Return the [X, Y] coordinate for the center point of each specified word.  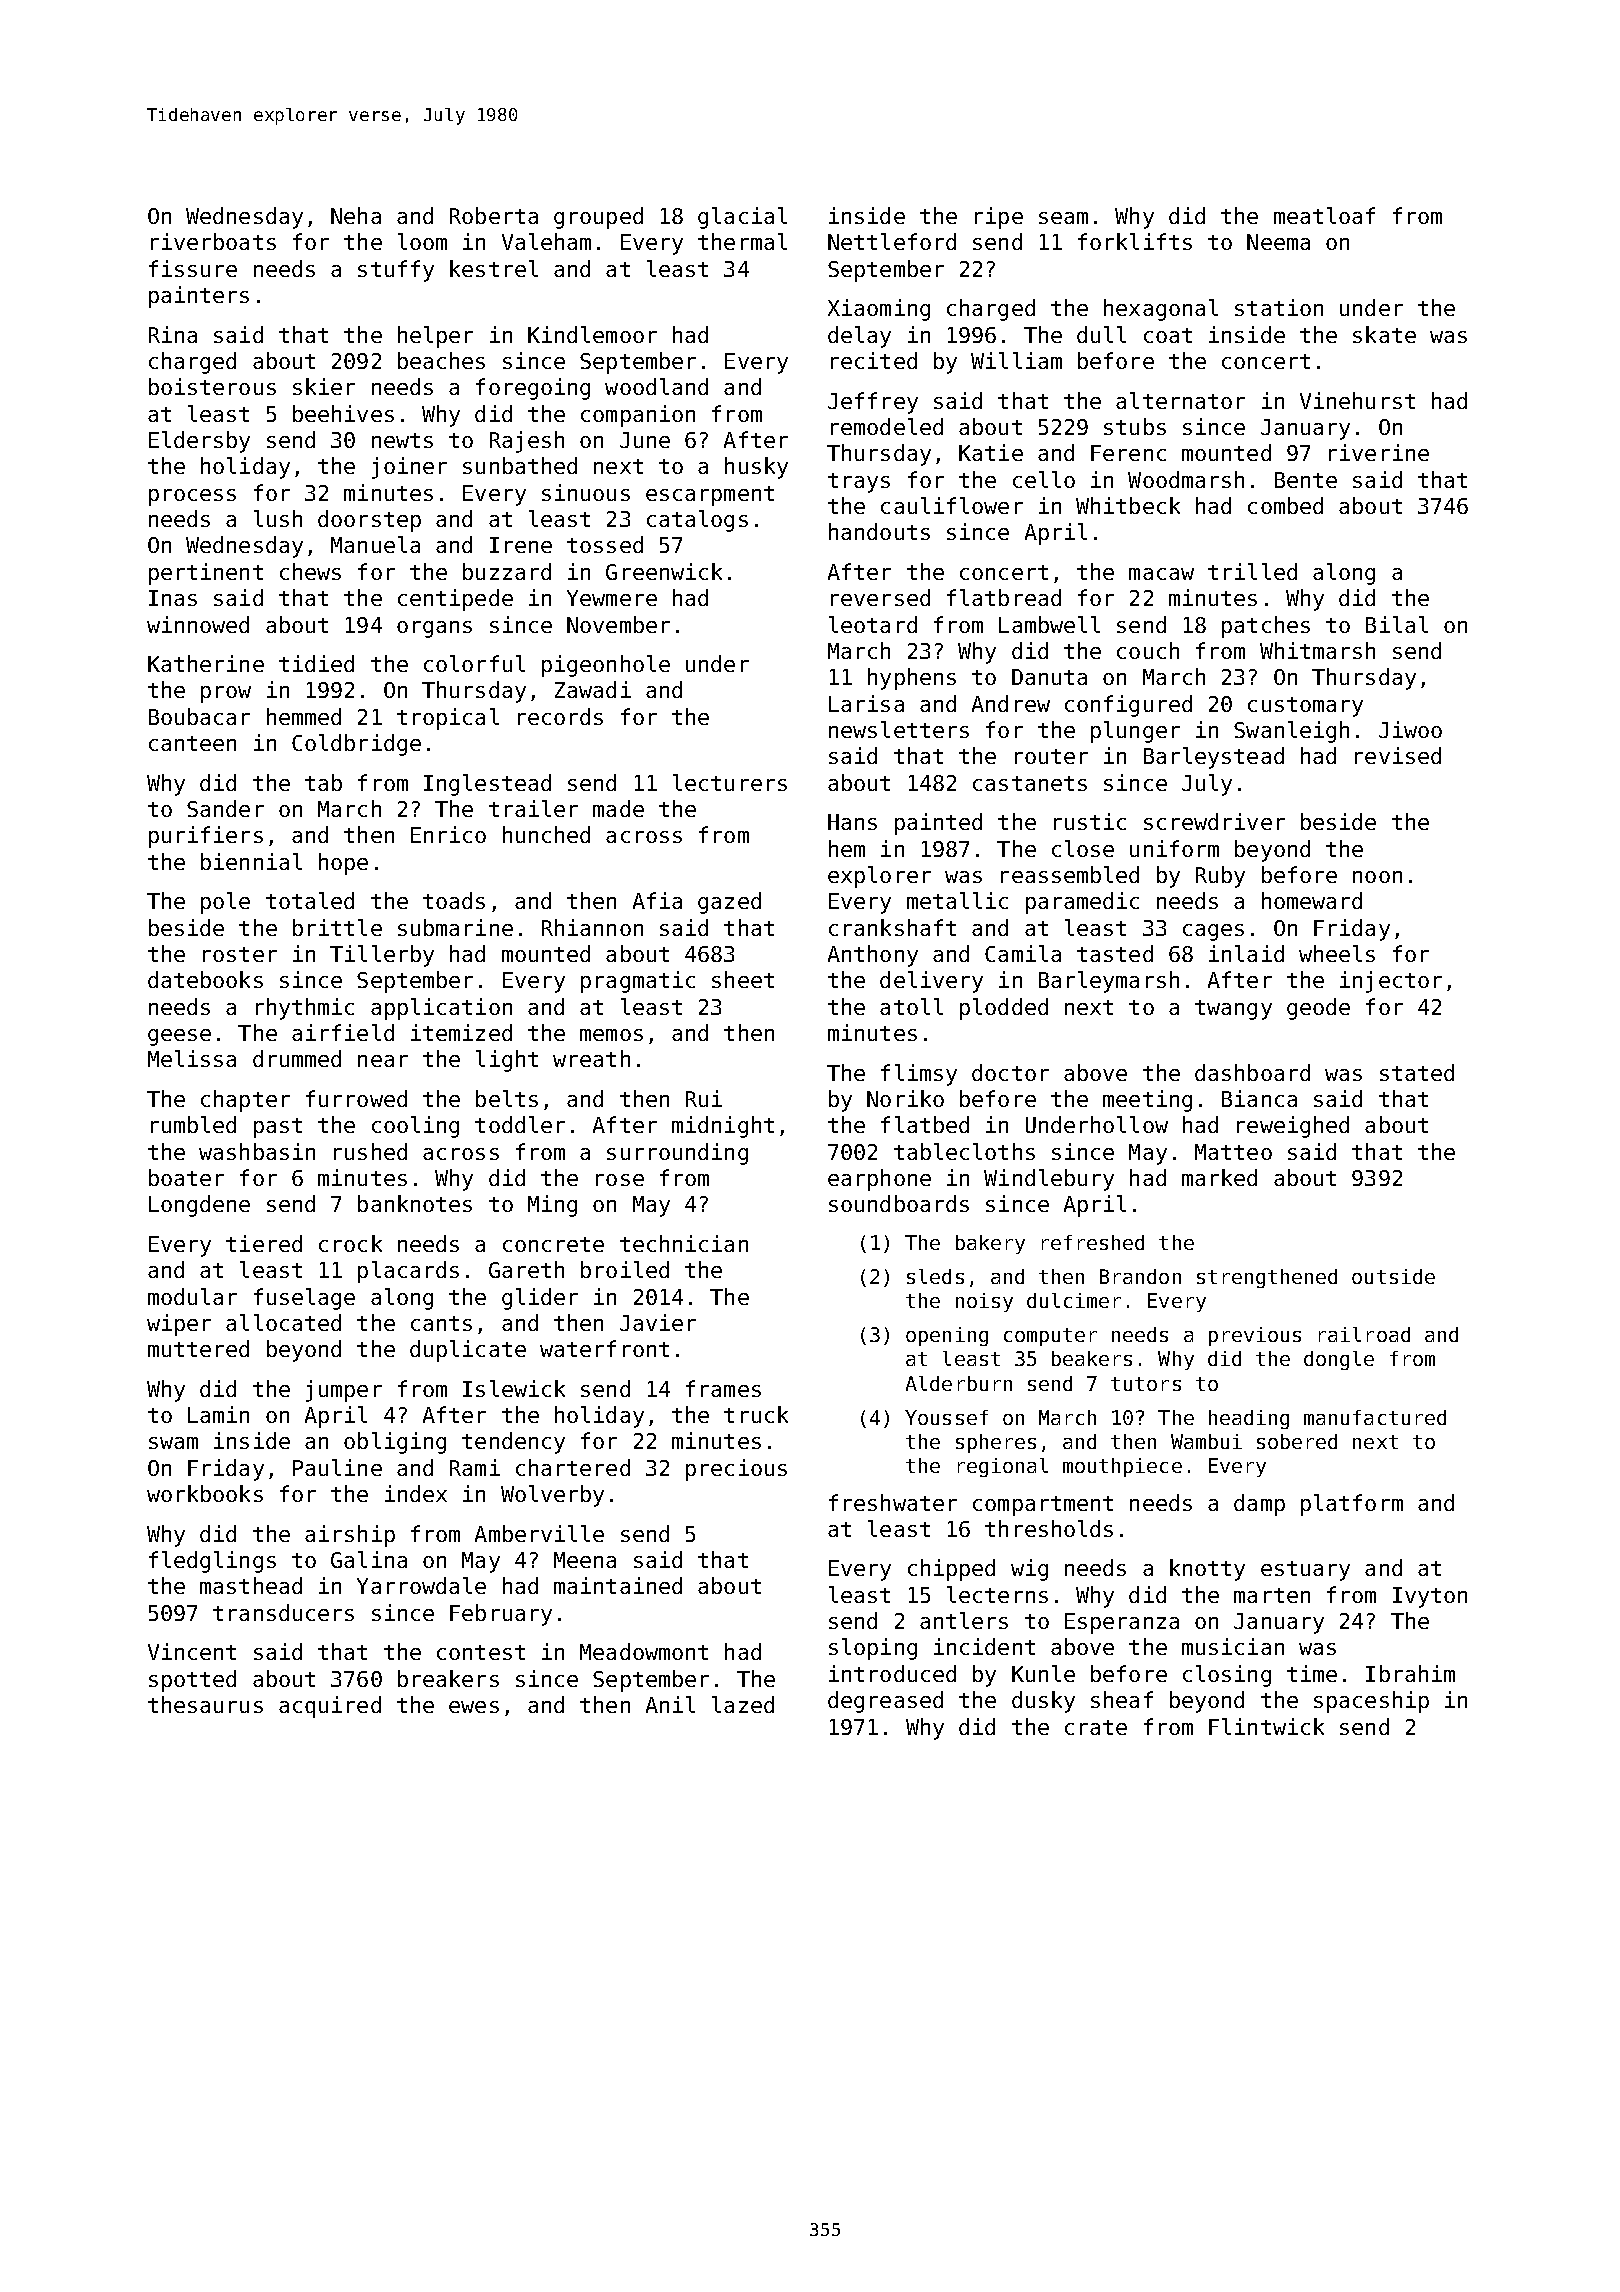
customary [1305, 707]
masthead [251, 1585]
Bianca [1259, 1098]
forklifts [1135, 241]
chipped [951, 1570]
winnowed [198, 624]
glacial [742, 218]
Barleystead [1214, 758]
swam [173, 1443]
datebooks [205, 979]
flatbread [1004, 597]
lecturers [730, 782]
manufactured [1375, 1417]
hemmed [304, 716]
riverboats [213, 241]
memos [611, 1035]
